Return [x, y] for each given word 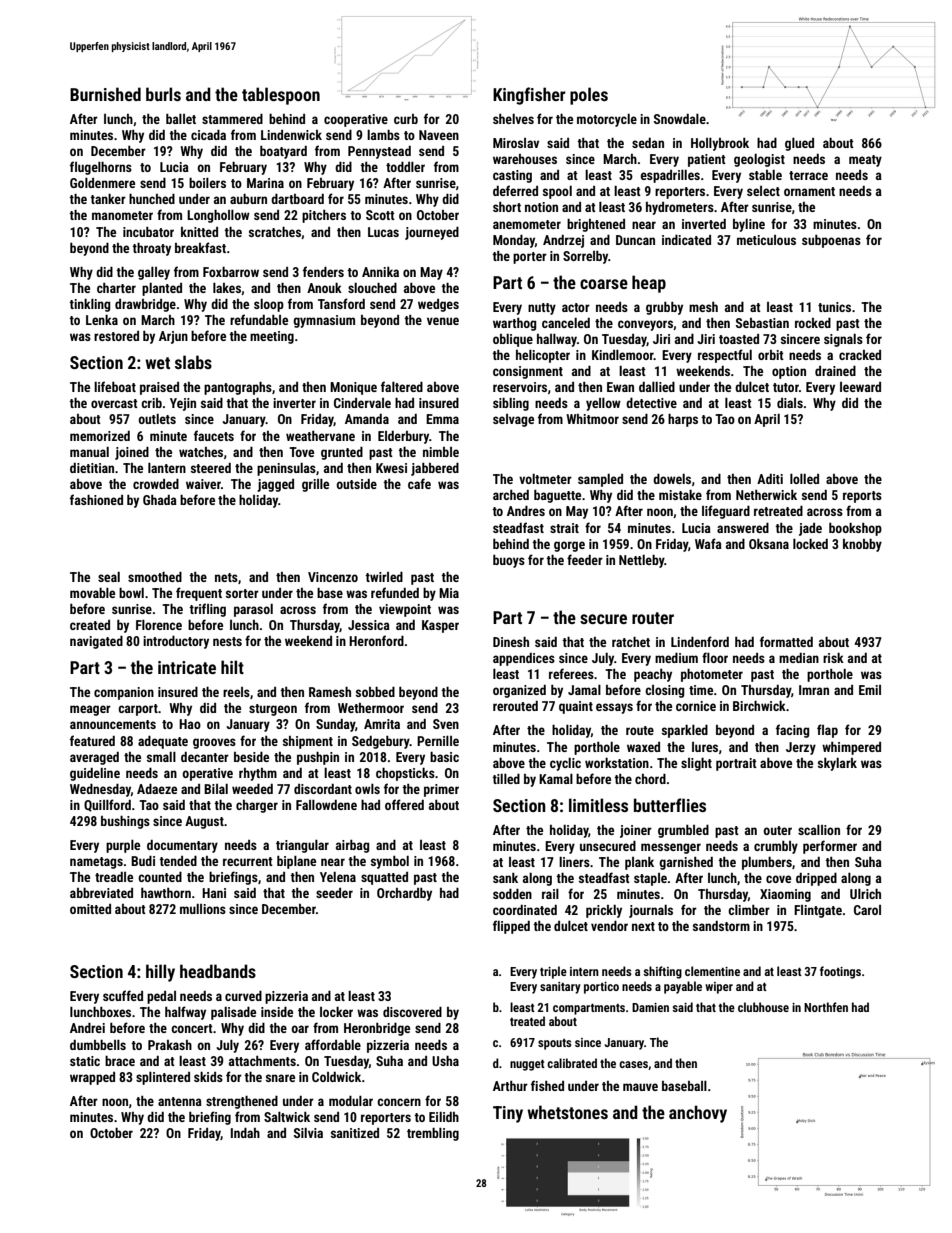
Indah [245, 1133]
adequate [163, 742]
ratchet [631, 642]
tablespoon [281, 96]
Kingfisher [529, 96]
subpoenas [831, 241]
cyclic [565, 764]
